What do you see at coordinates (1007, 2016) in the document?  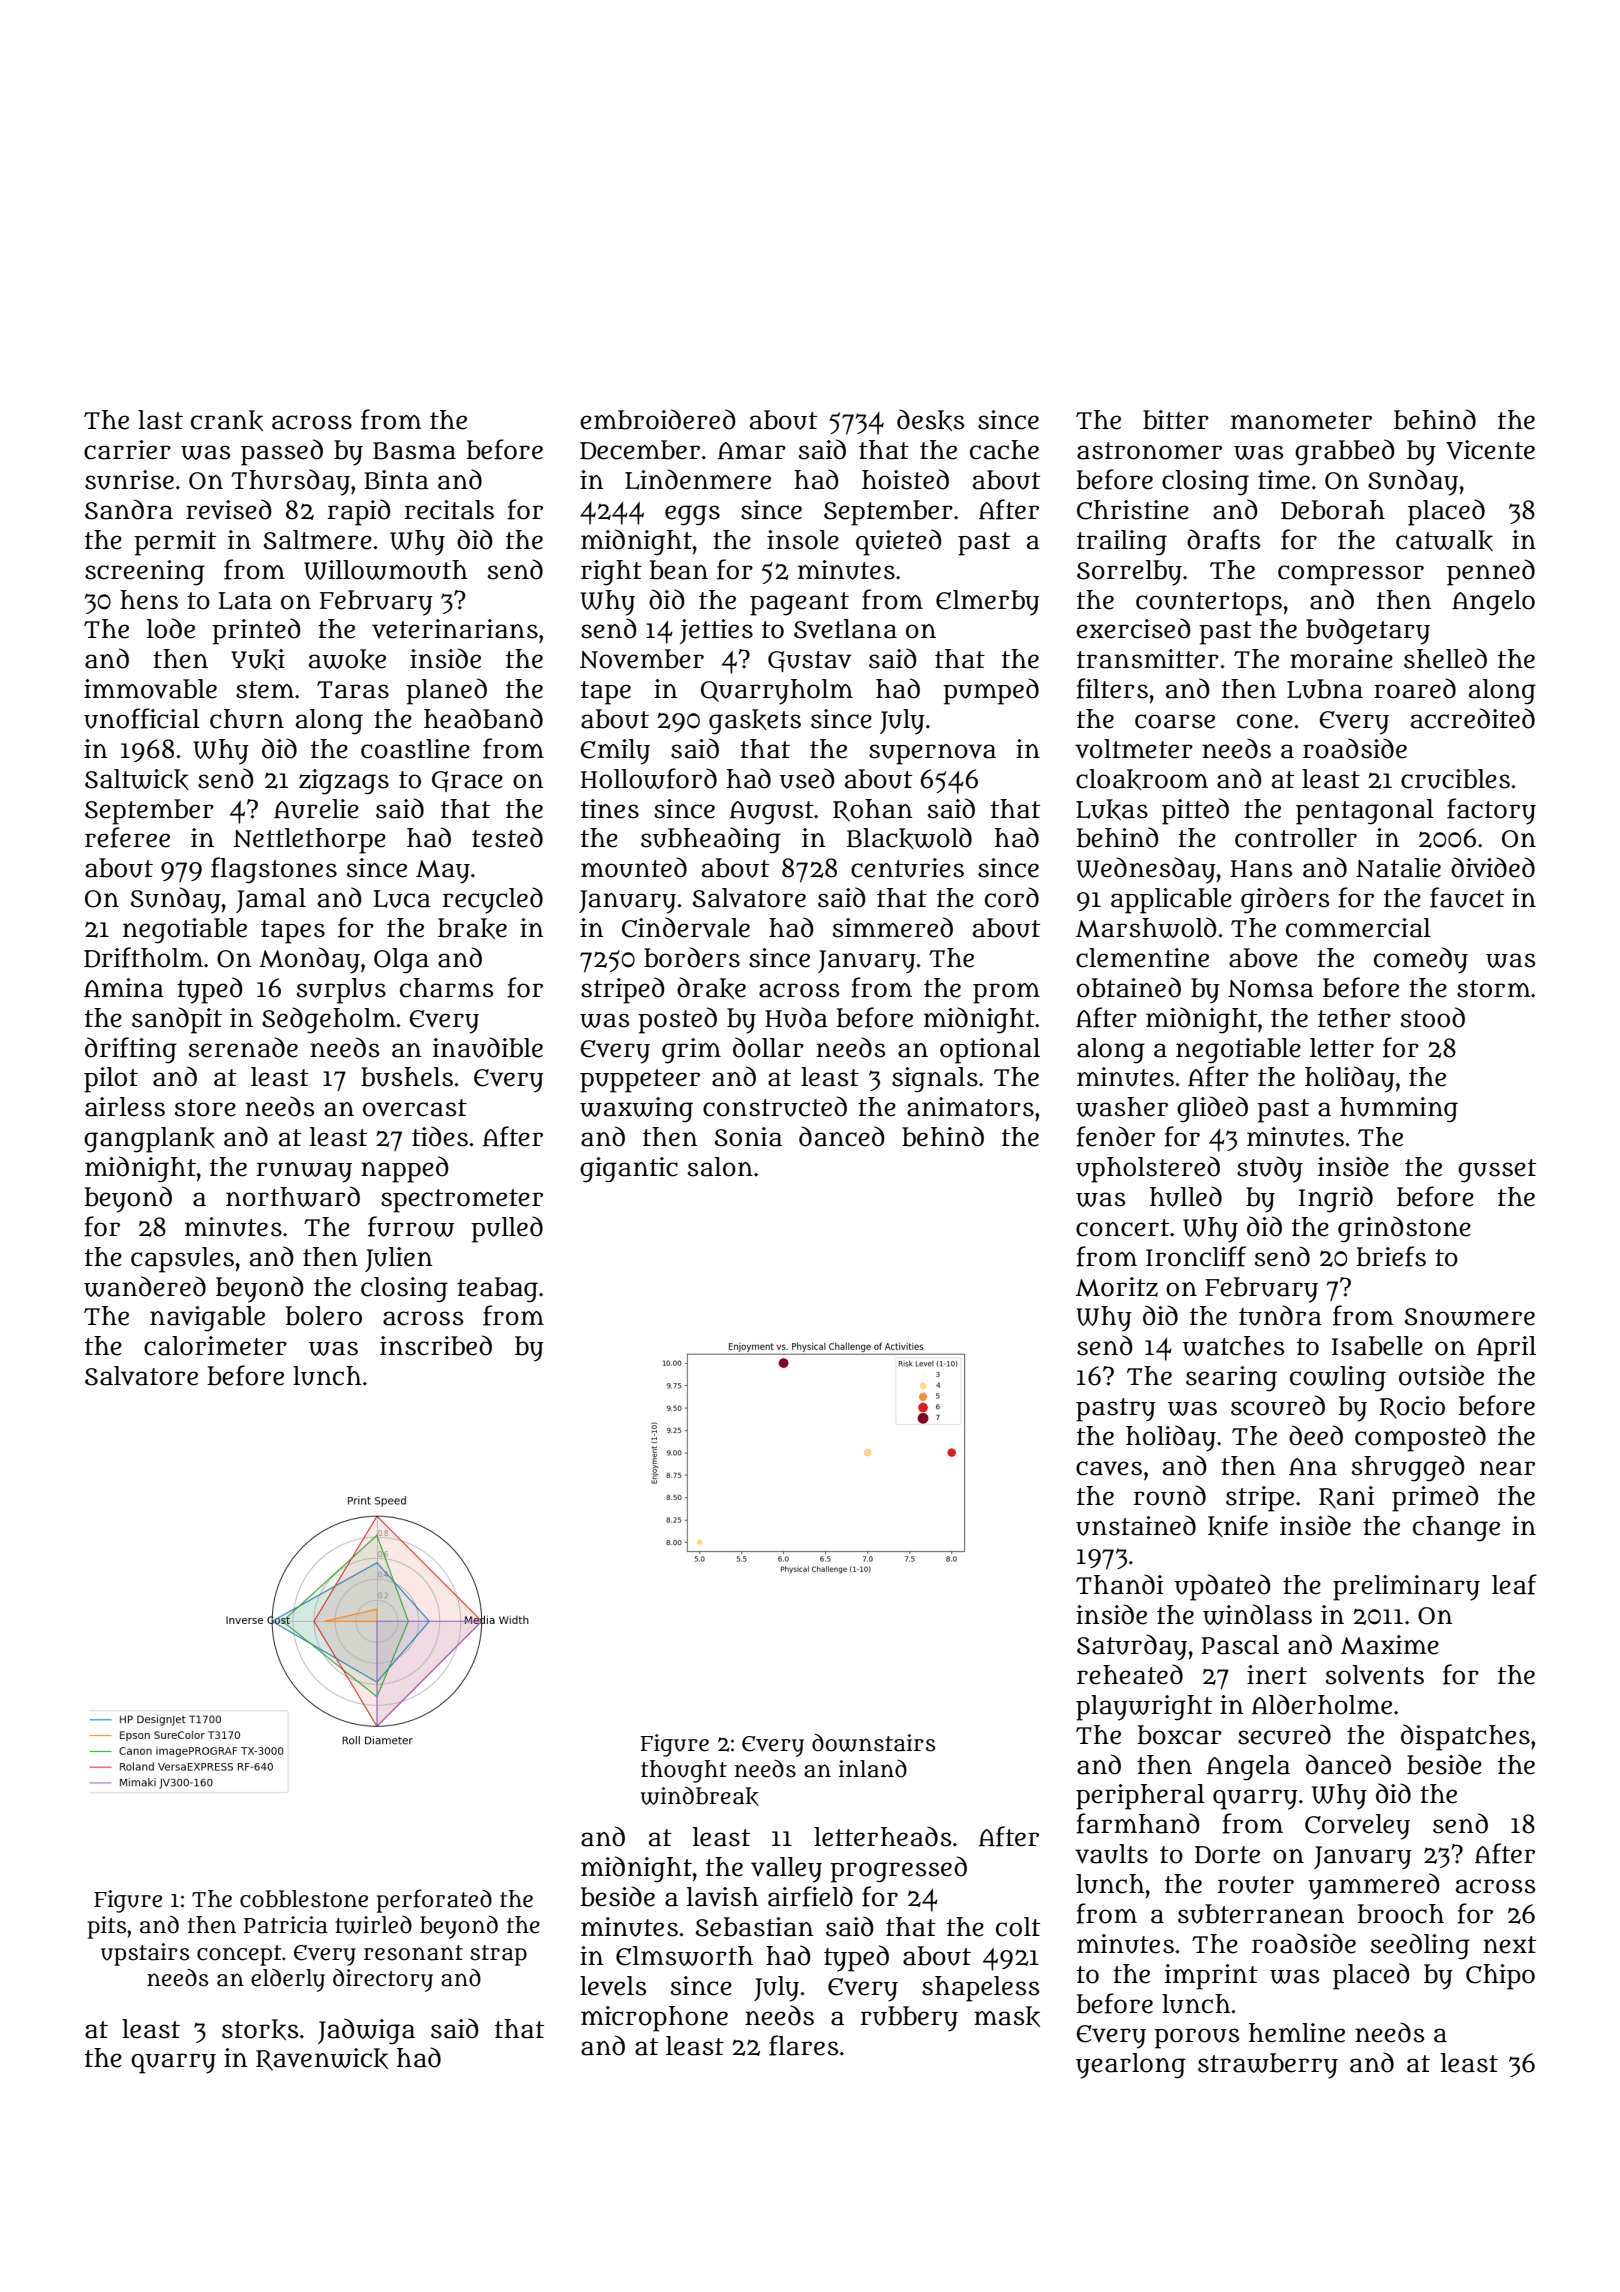 I see `mask` at bounding box center [1007, 2016].
